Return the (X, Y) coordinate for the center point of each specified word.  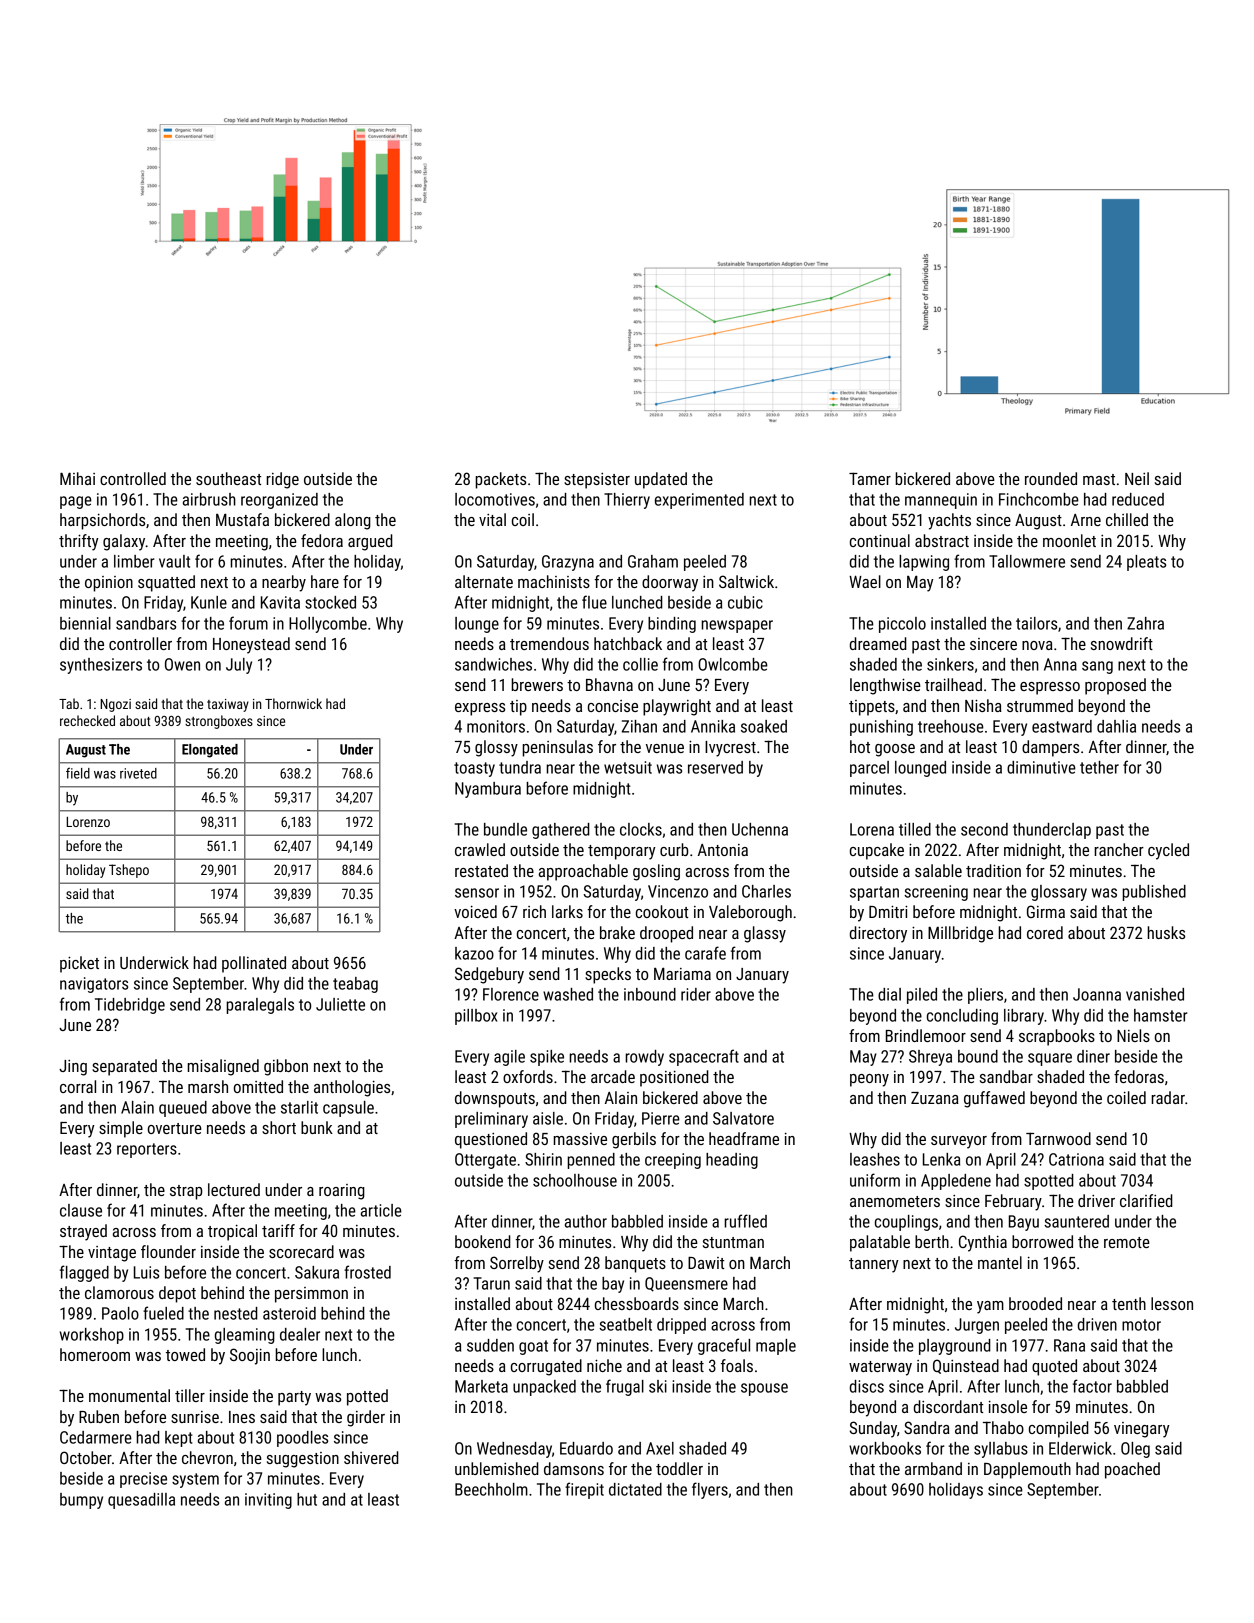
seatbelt (625, 1324)
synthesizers (101, 666)
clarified (1146, 1200)
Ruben (99, 1416)
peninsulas (557, 748)
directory (878, 934)
